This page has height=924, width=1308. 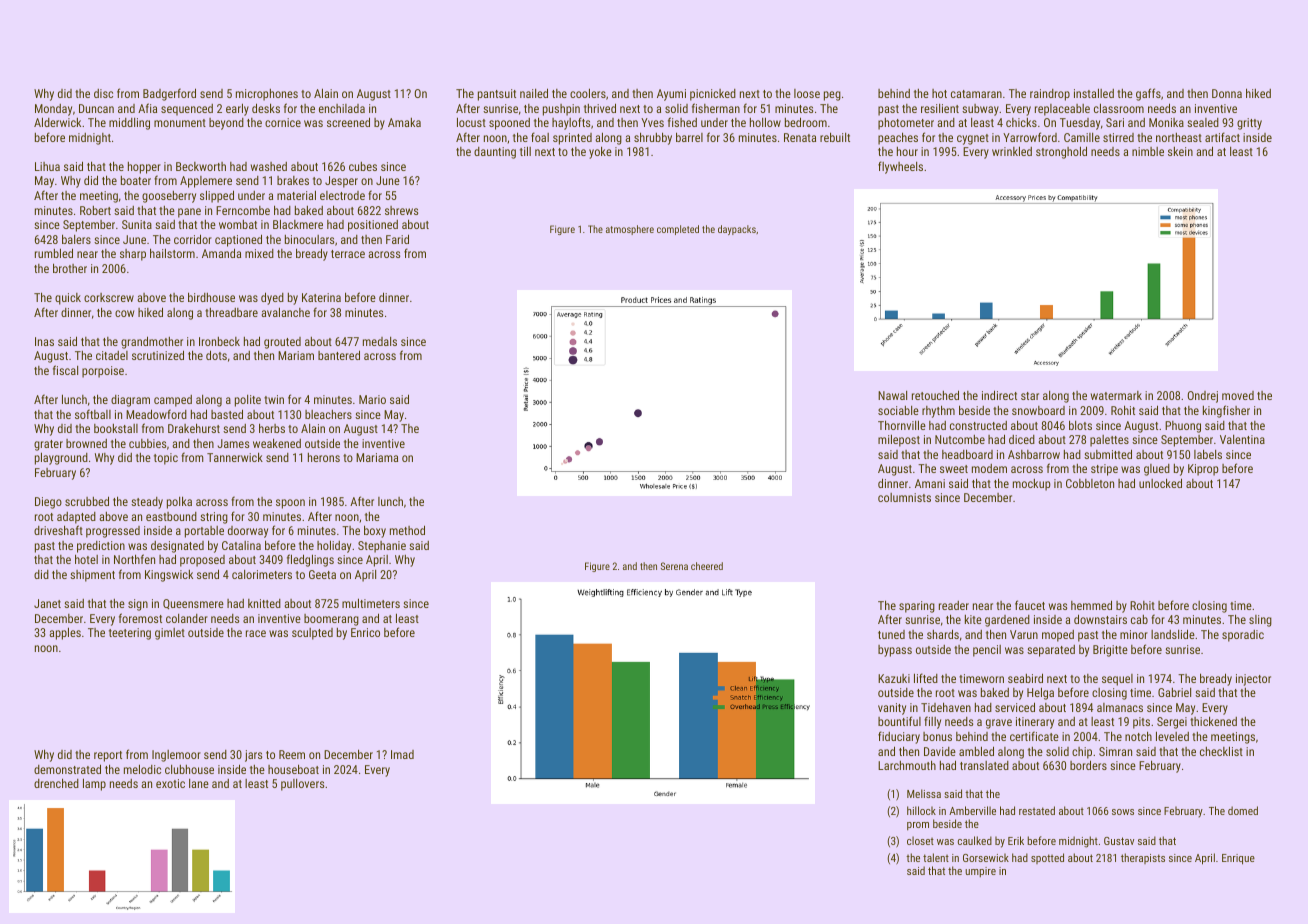 What do you see at coordinates (397, 239) in the page?
I see `Farid` at bounding box center [397, 239].
